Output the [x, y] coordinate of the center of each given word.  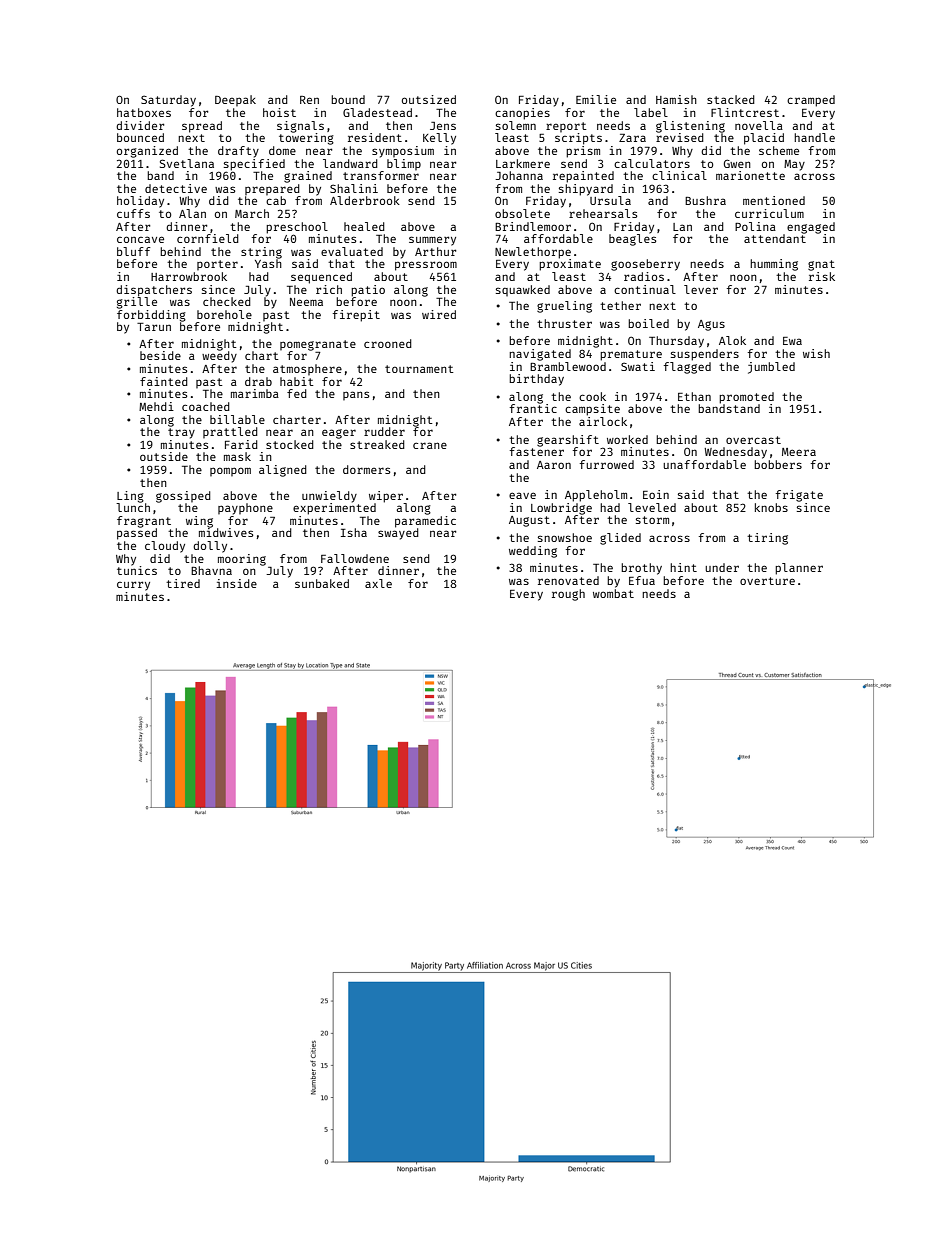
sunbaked [322, 583]
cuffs [133, 213]
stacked [731, 99]
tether [620, 305]
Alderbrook [365, 200]
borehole [224, 314]
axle [378, 583]
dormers [366, 469]
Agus [711, 325]
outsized [429, 99]
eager [339, 434]
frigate [799, 496]
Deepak [235, 100]
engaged [811, 228]
